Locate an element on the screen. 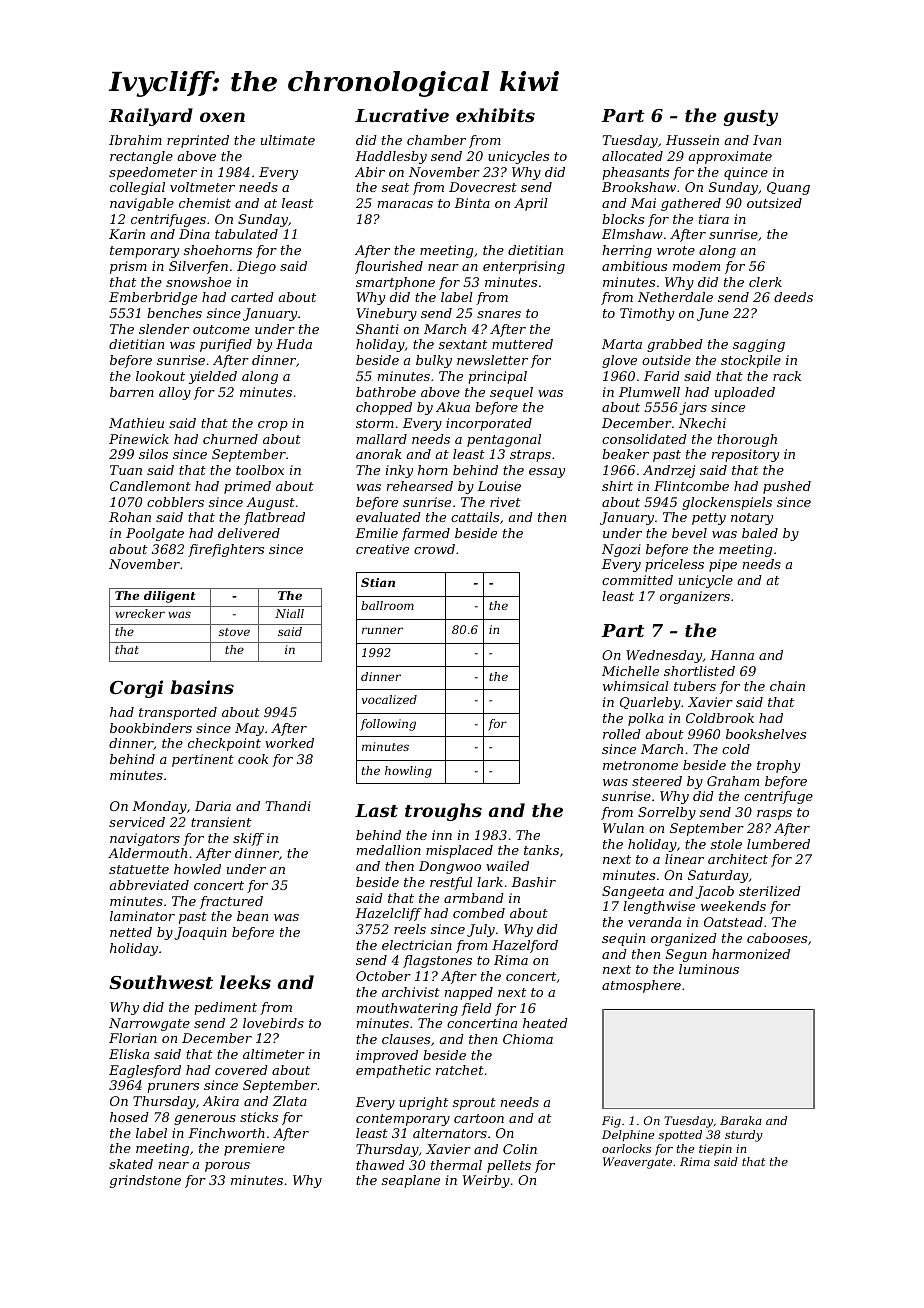 The height and width of the screenshot is (1308, 924). oxen is located at coordinates (222, 117).
